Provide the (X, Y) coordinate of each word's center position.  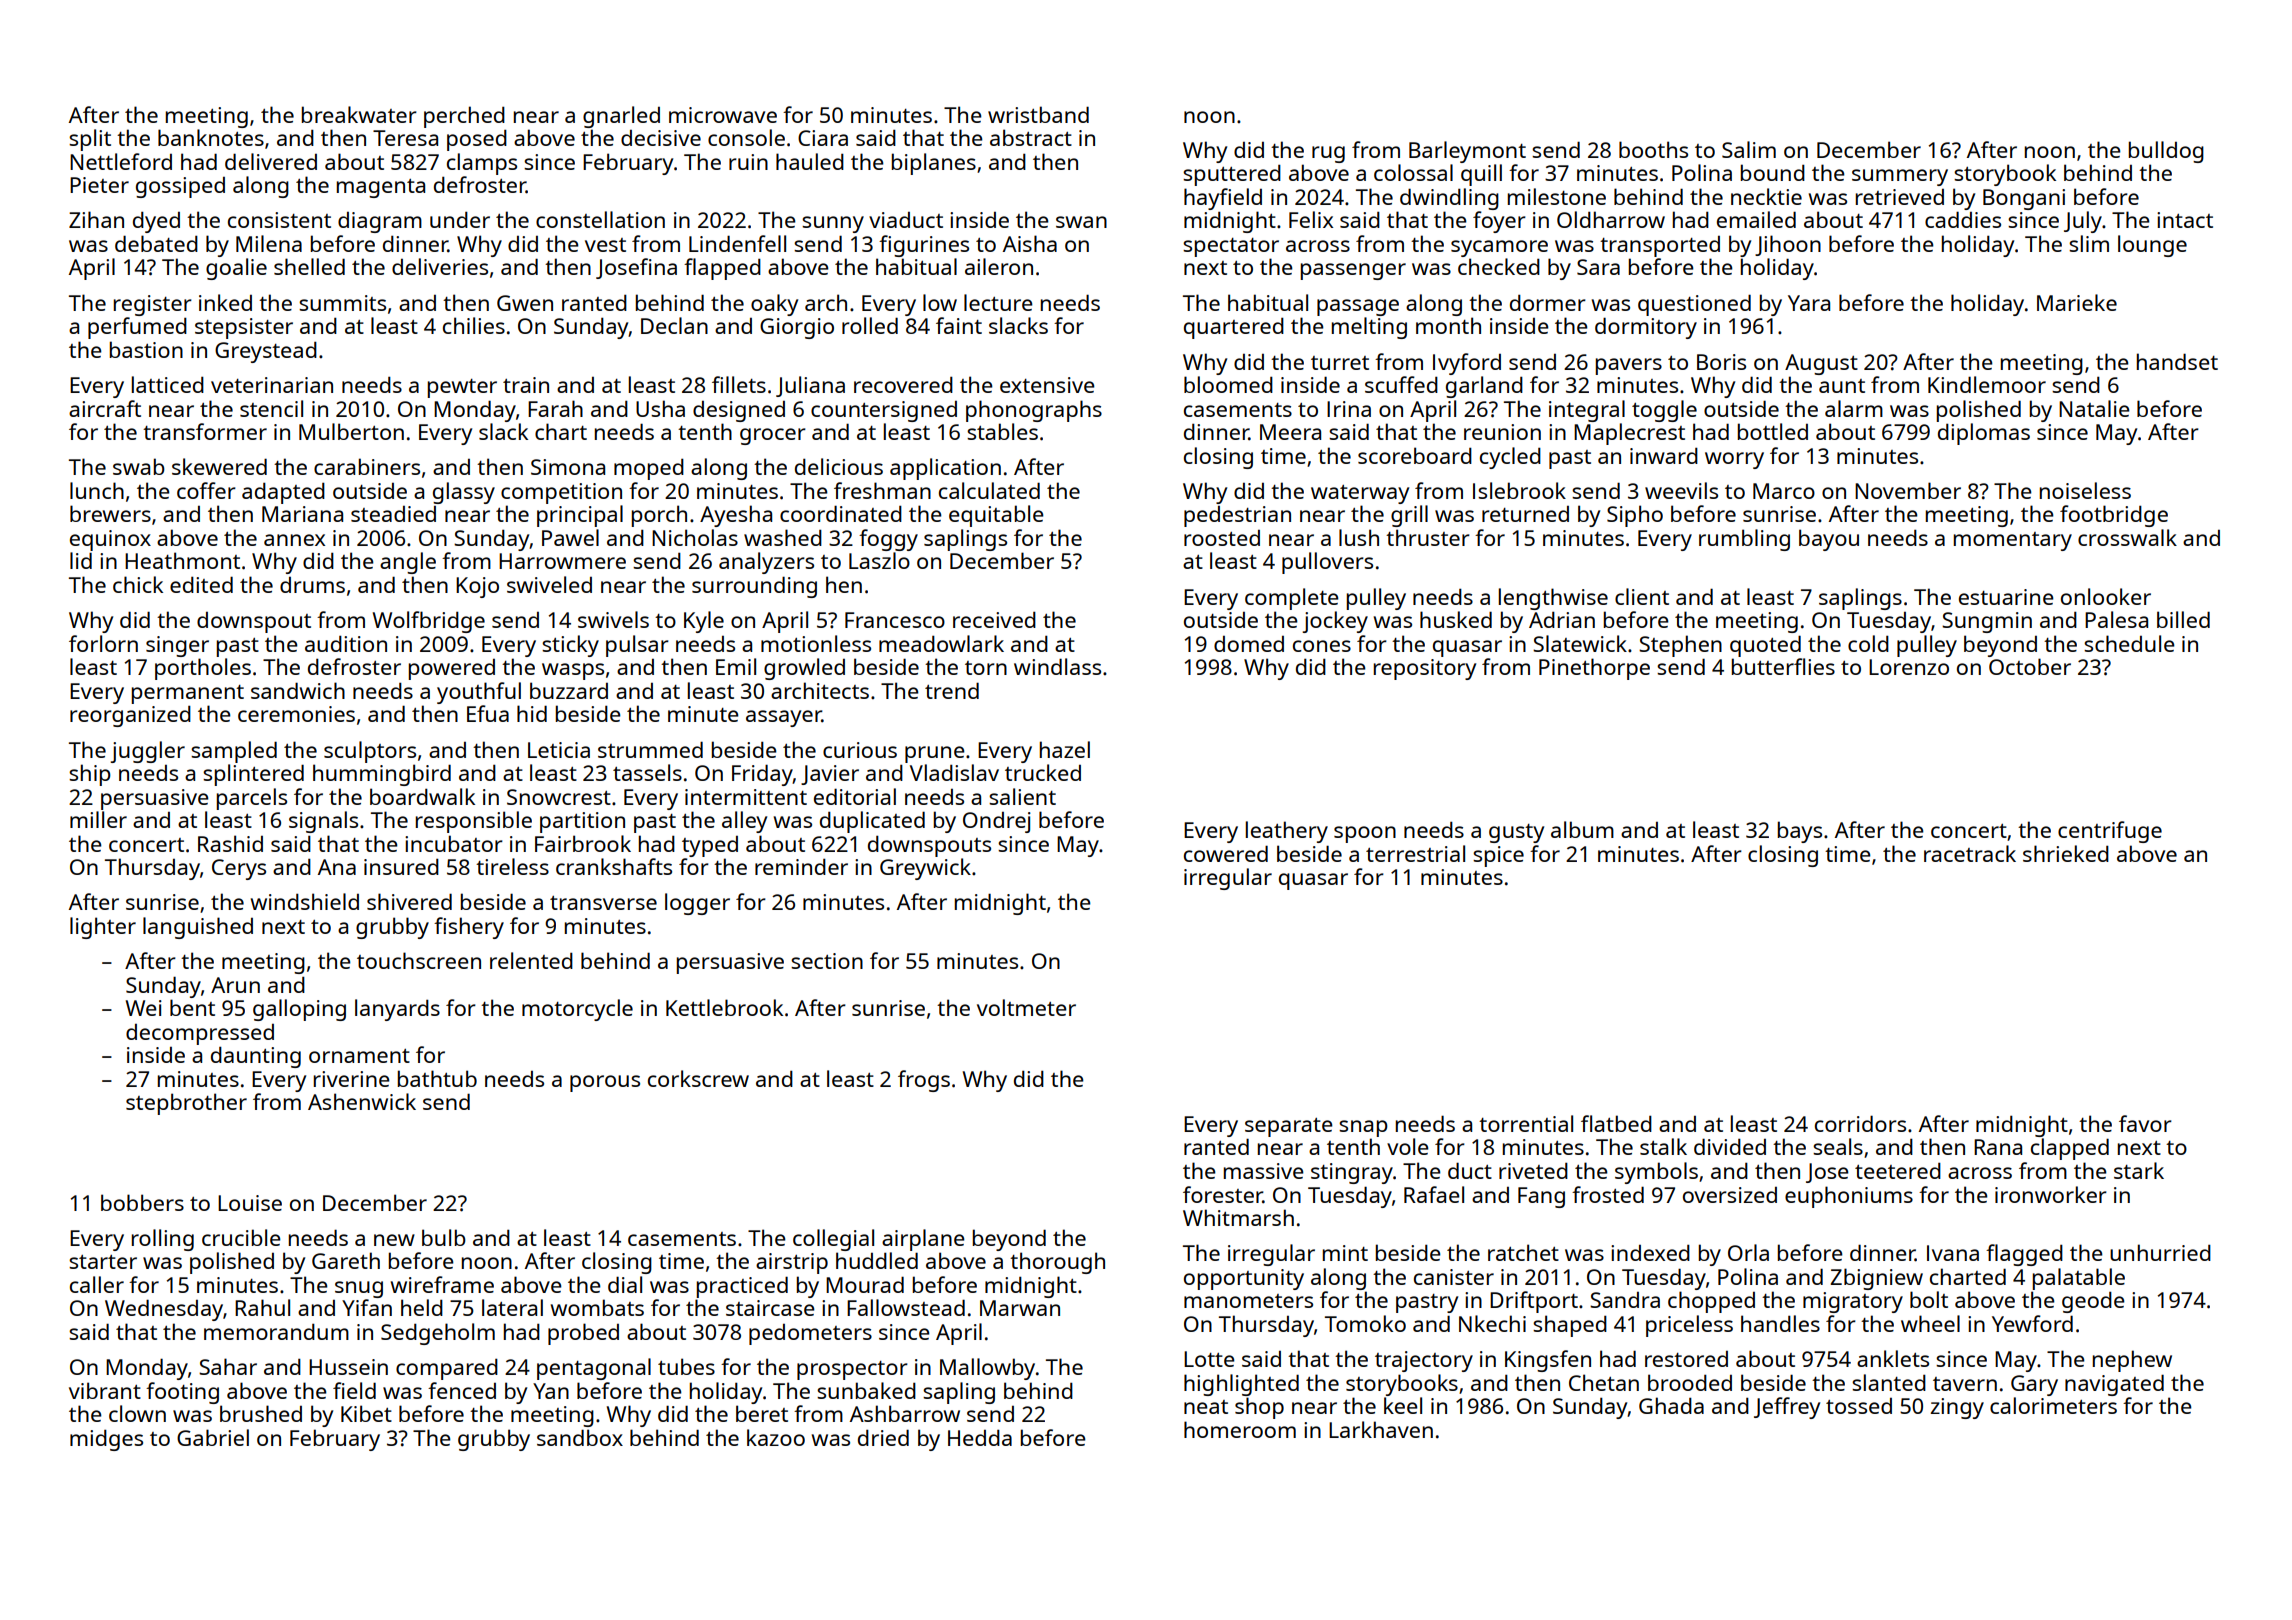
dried (883, 1437)
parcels (252, 799)
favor (2145, 1123)
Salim (1749, 149)
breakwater (359, 114)
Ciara (823, 138)
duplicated (872, 822)
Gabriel (213, 1437)
